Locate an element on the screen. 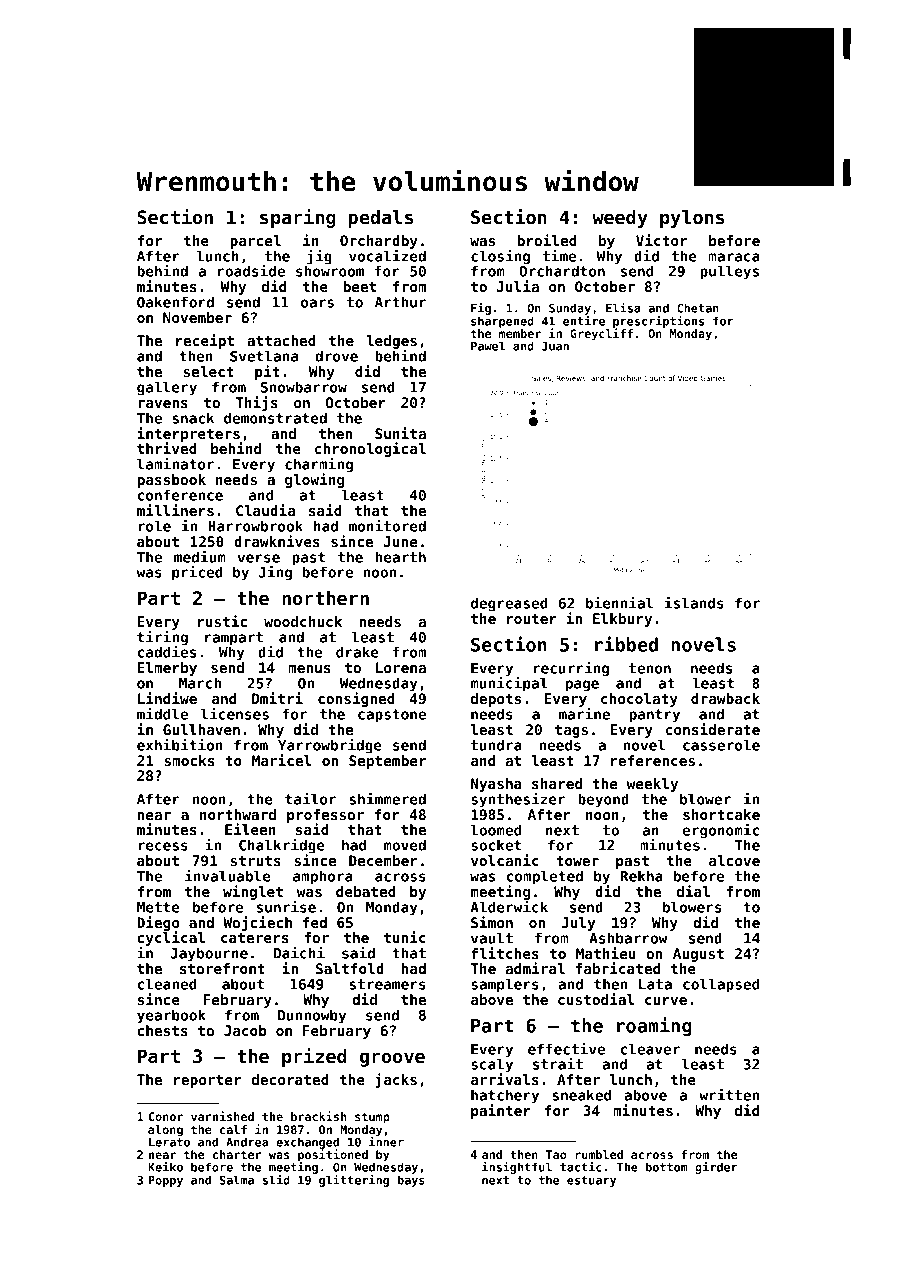 The height and width of the screenshot is (1272, 897). demonstrated is located at coordinates (275, 418).
